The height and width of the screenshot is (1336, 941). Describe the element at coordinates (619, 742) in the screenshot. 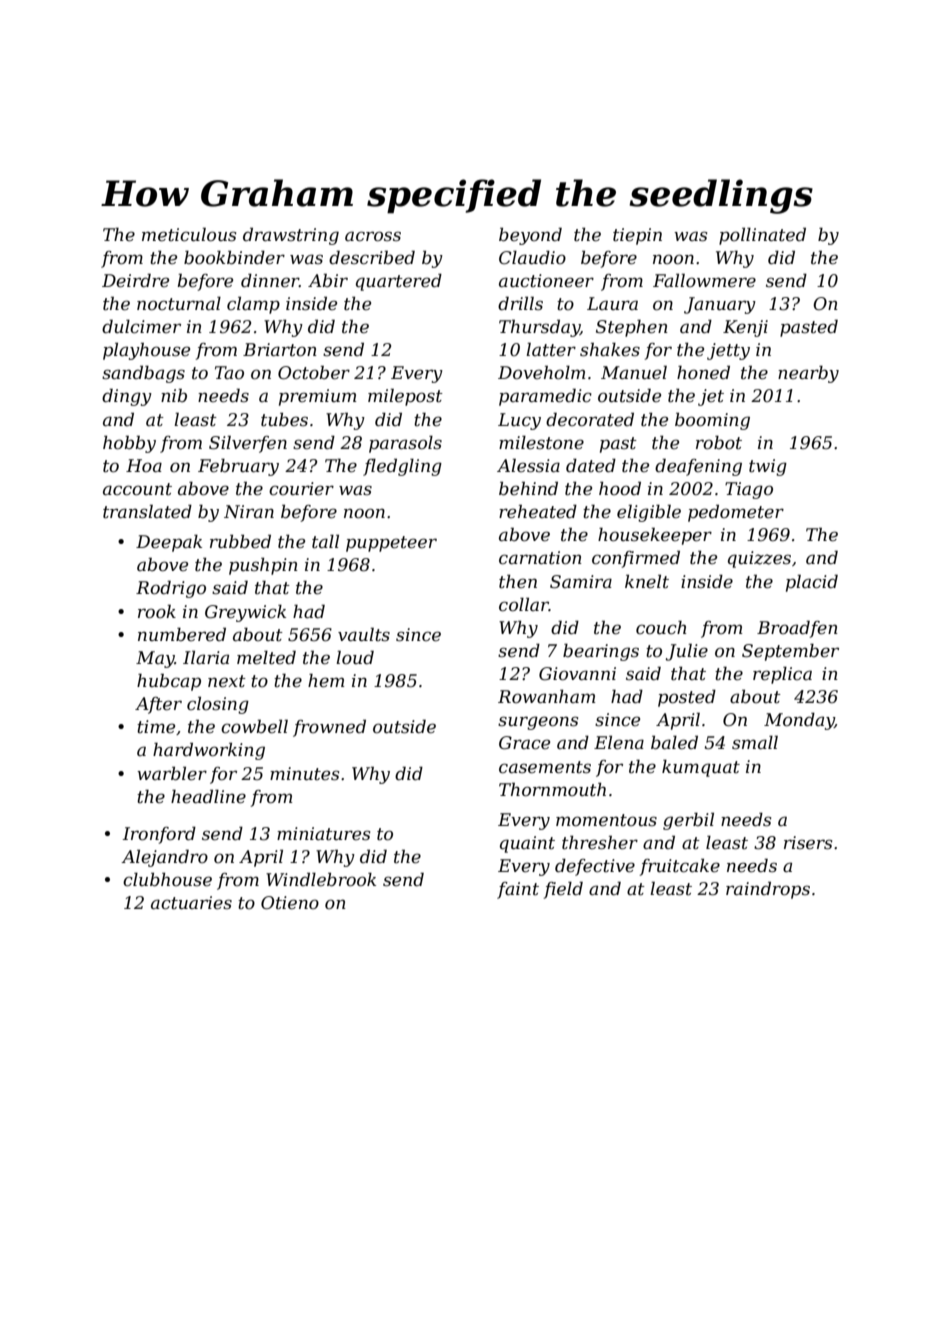

I see `Elena` at that location.
